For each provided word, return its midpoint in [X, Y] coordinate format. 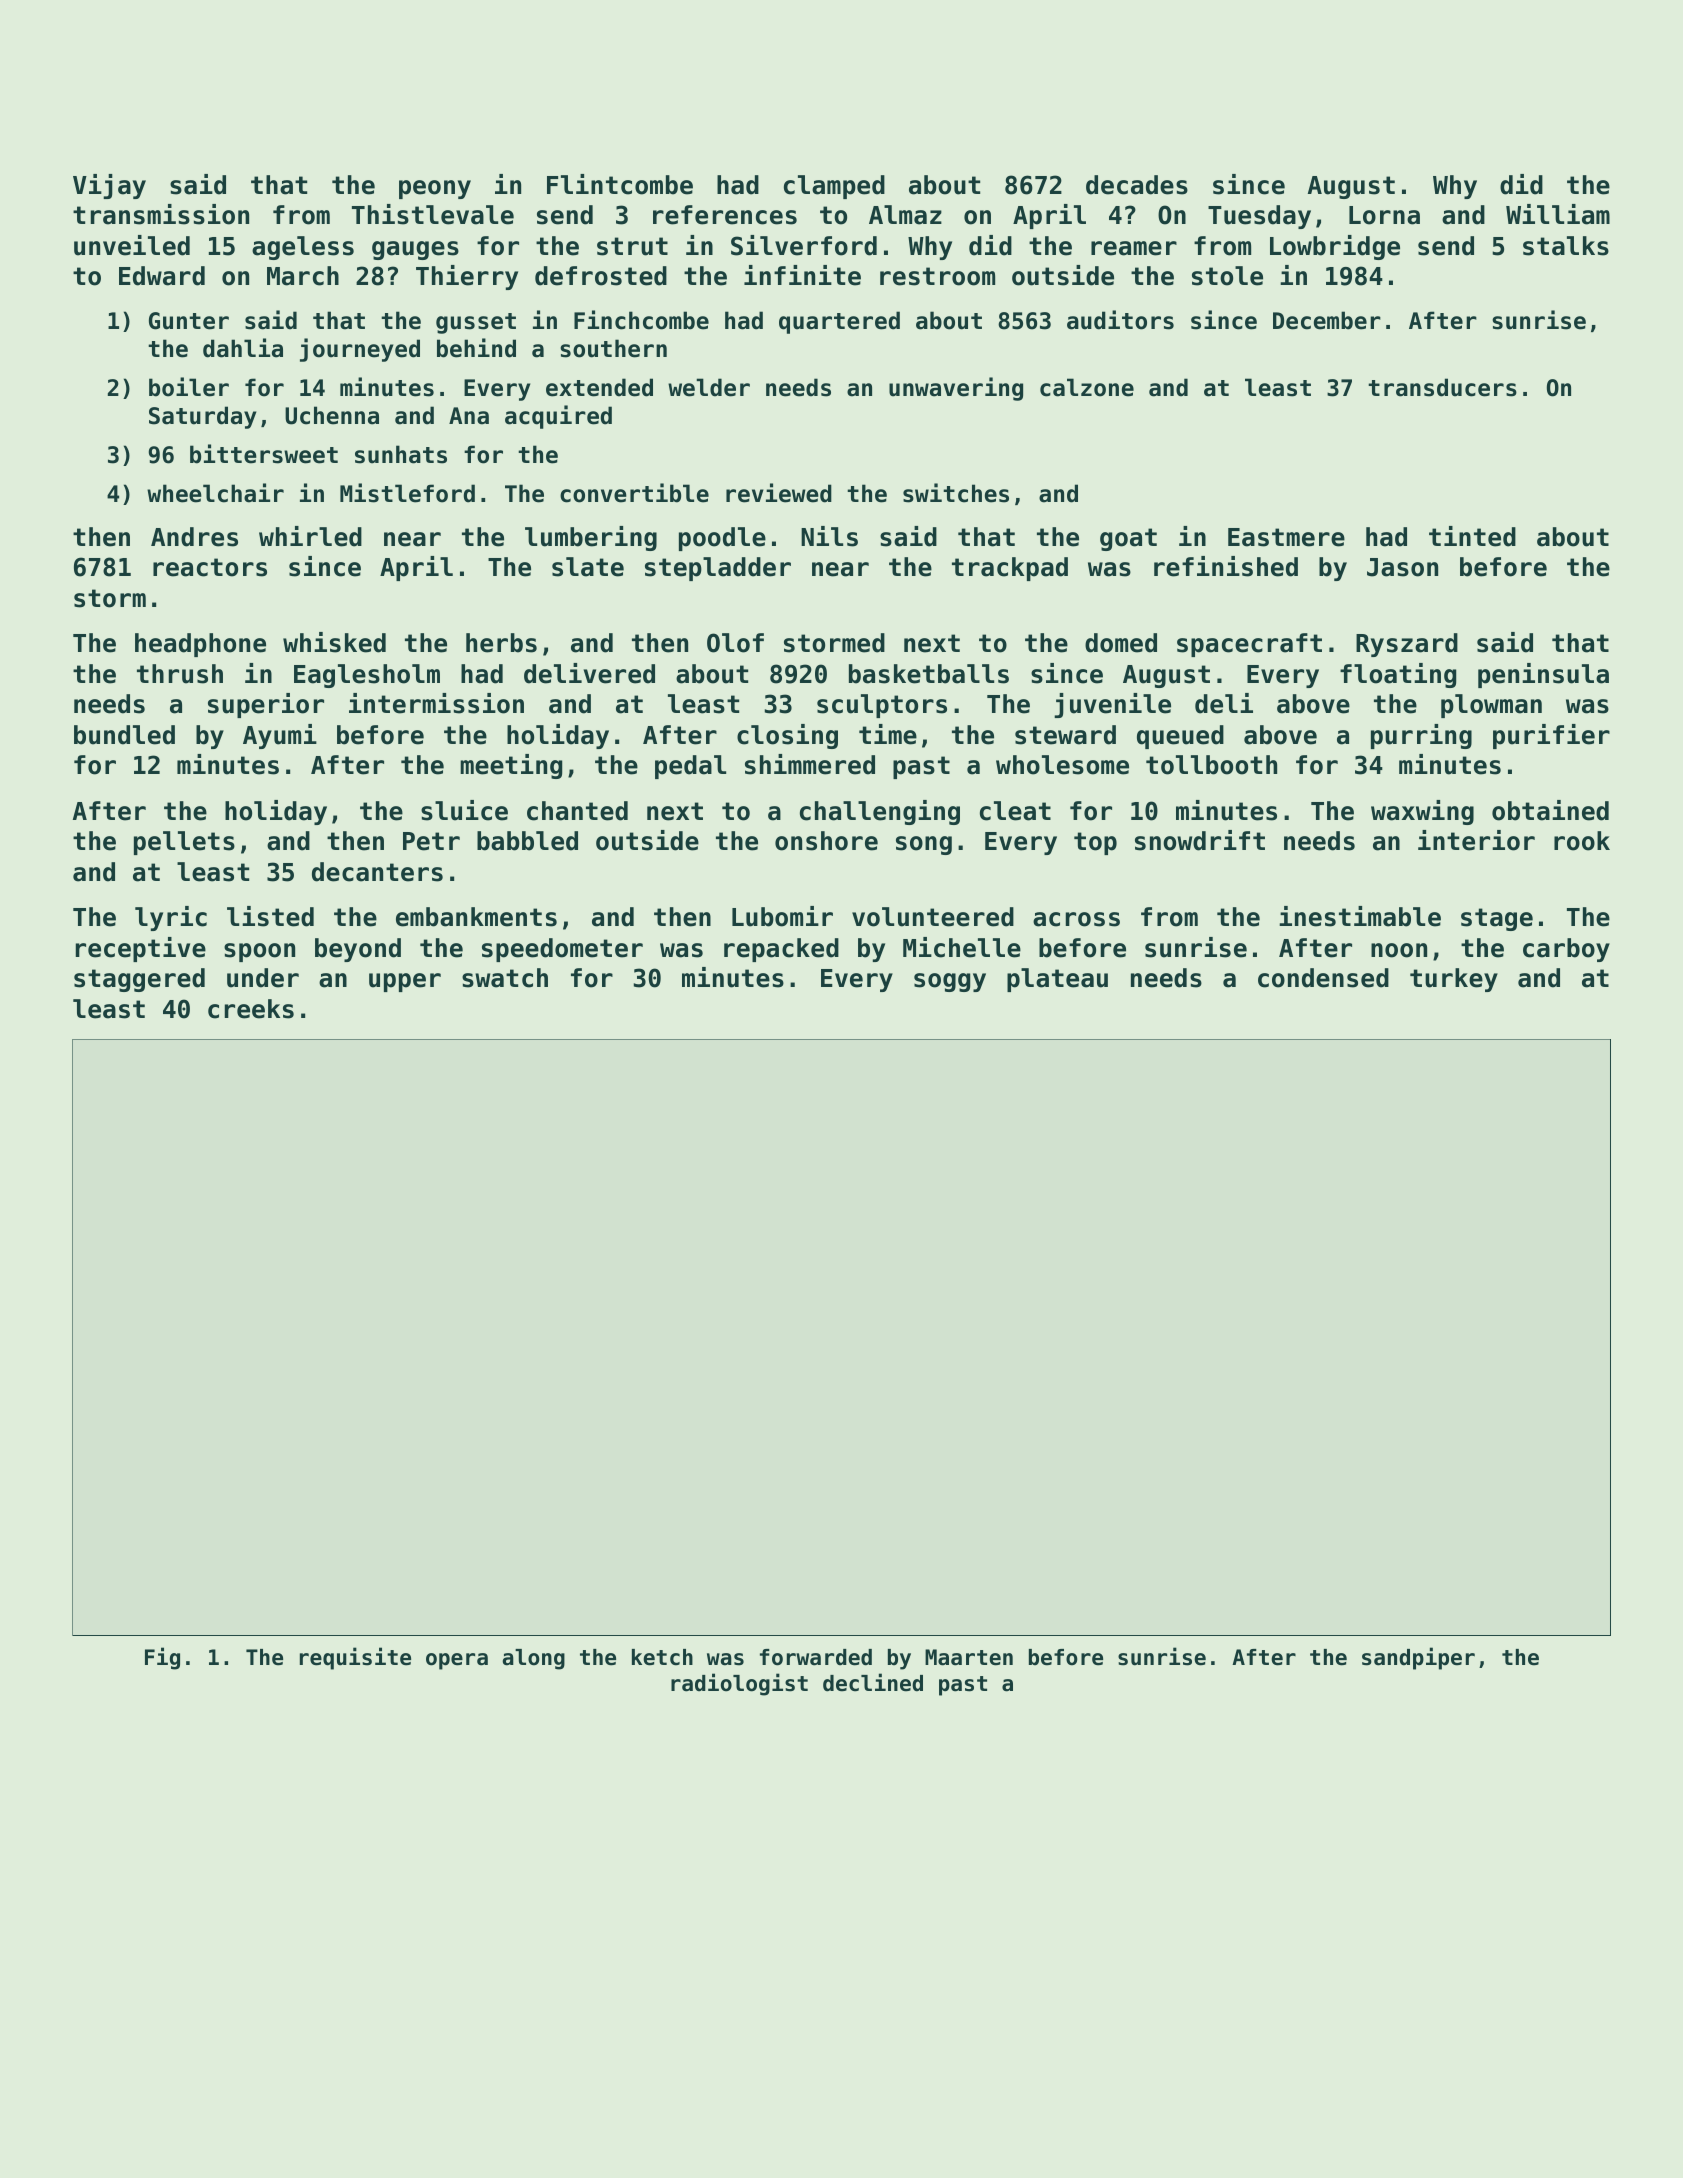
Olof [735, 643]
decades [1137, 185]
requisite [355, 1658]
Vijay [109, 186]
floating [1398, 675]
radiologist [739, 1684]
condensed [1323, 978]
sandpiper [1418, 1658]
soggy [950, 982]
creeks [251, 1009]
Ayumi [280, 736]
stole [1227, 276]
